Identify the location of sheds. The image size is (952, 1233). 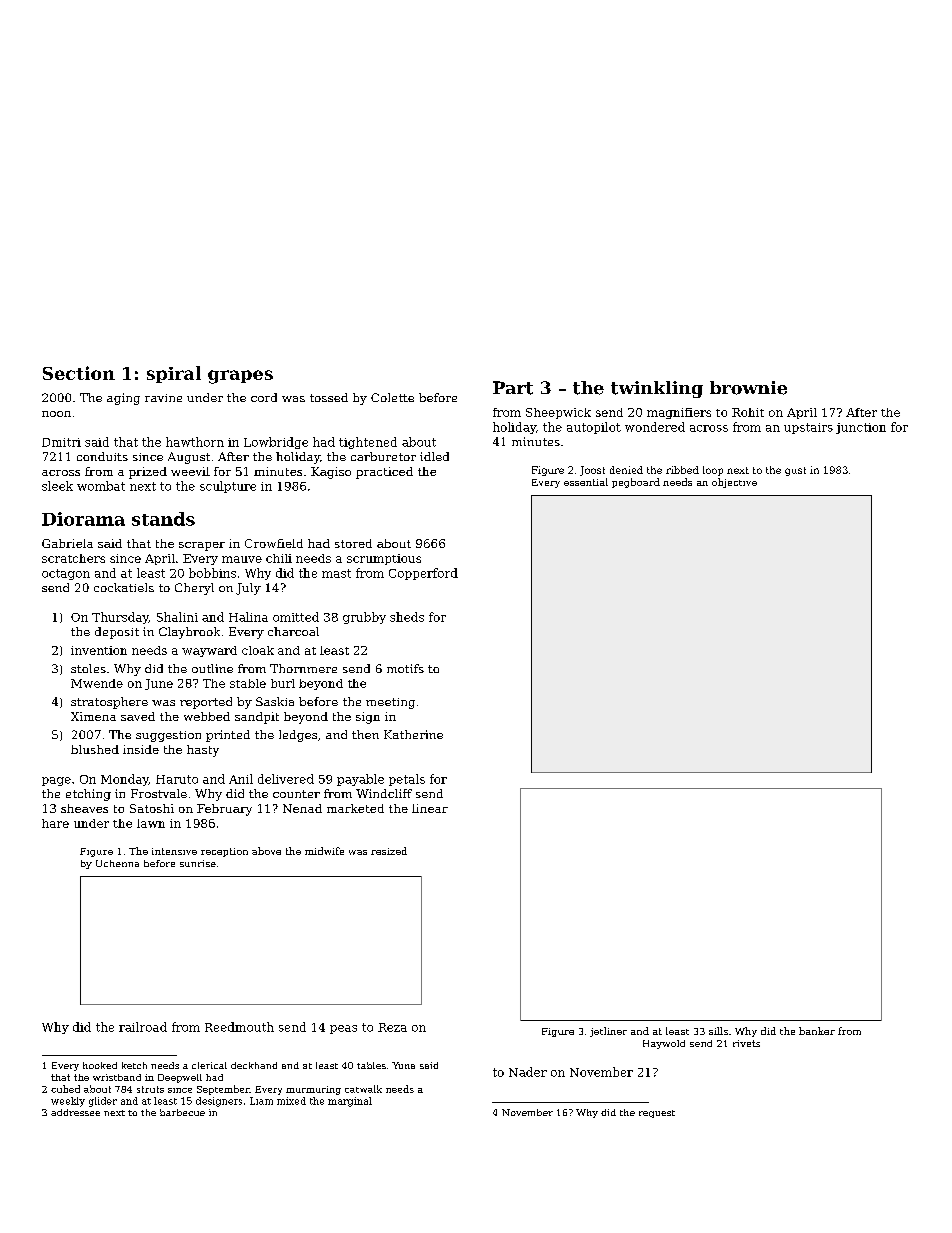
(407, 617).
